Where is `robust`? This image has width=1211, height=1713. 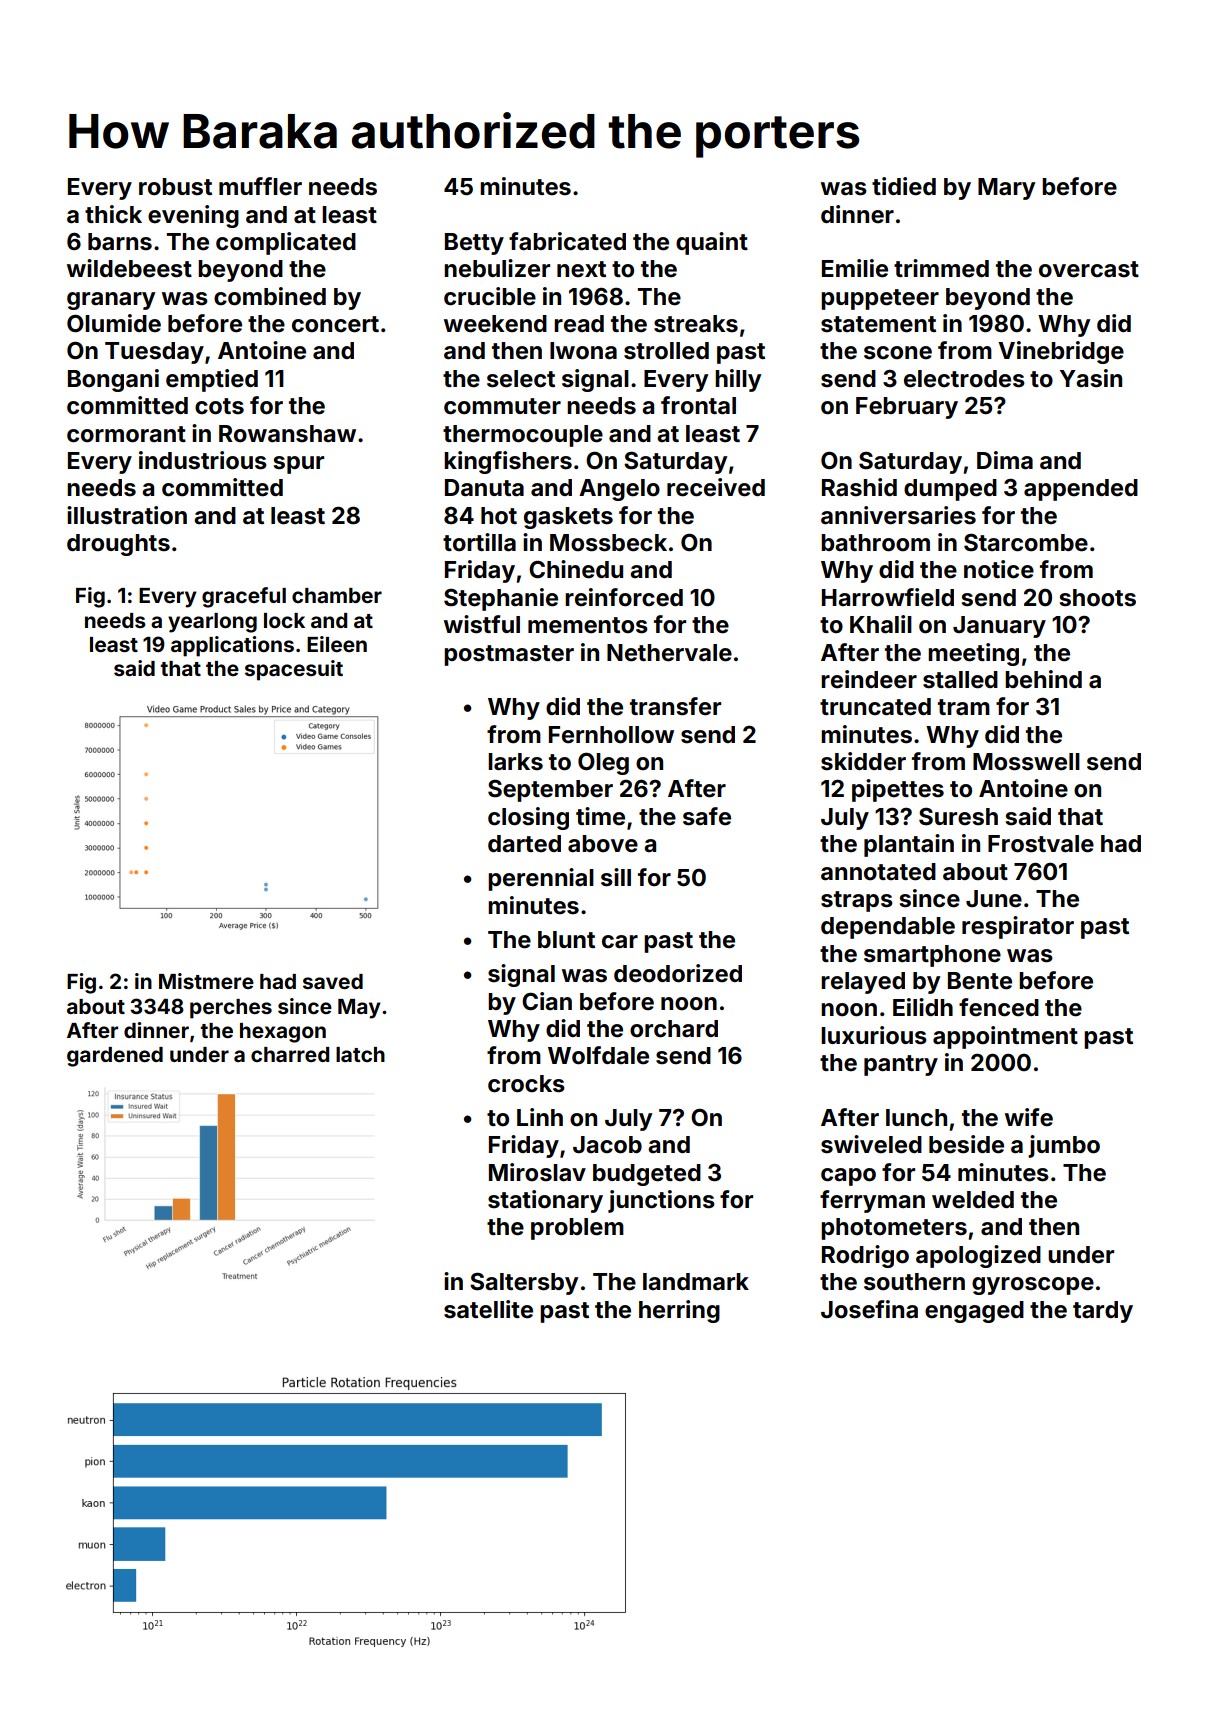 robust is located at coordinates (175, 187).
